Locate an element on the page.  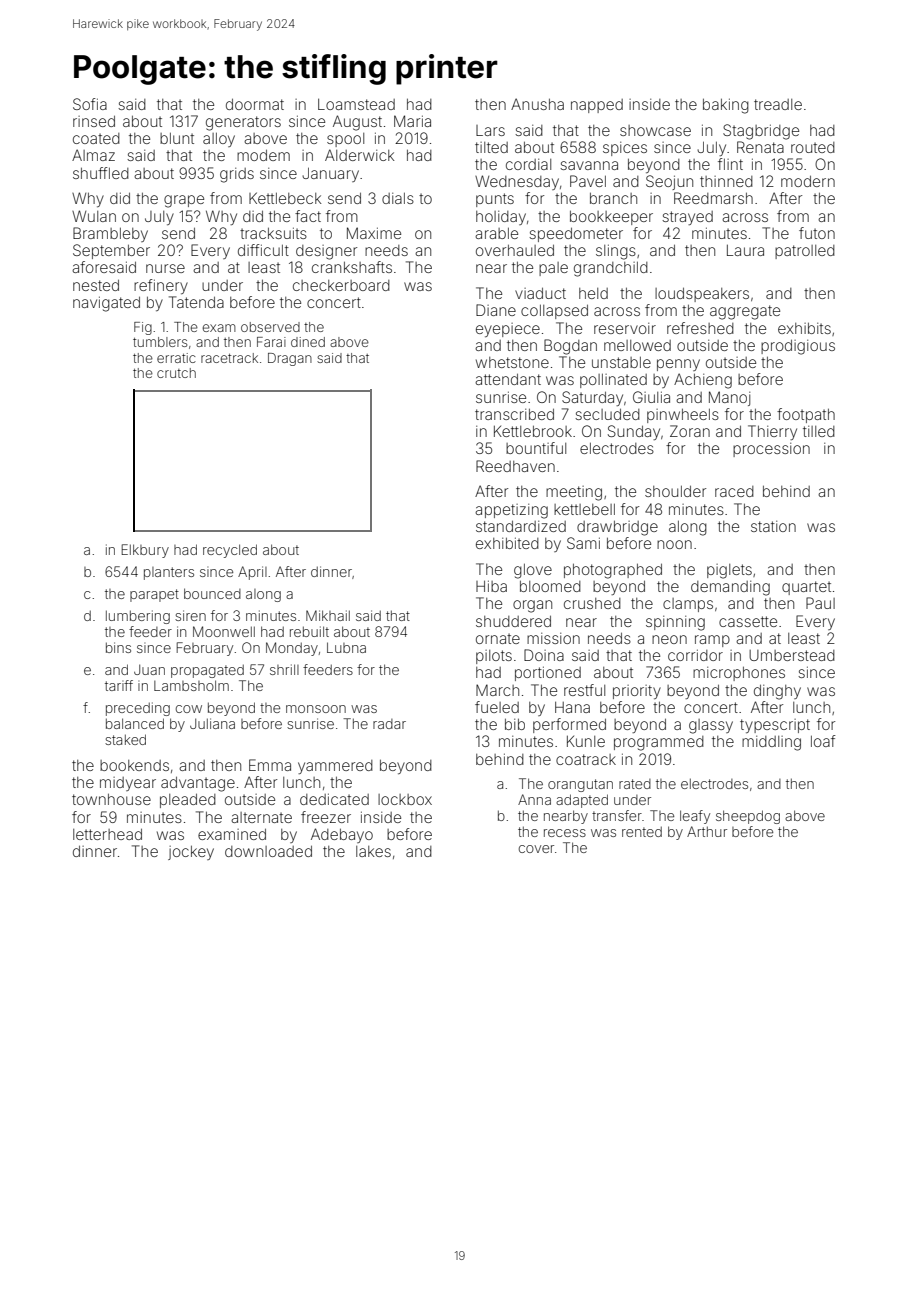
downloaded is located at coordinates (268, 851).
